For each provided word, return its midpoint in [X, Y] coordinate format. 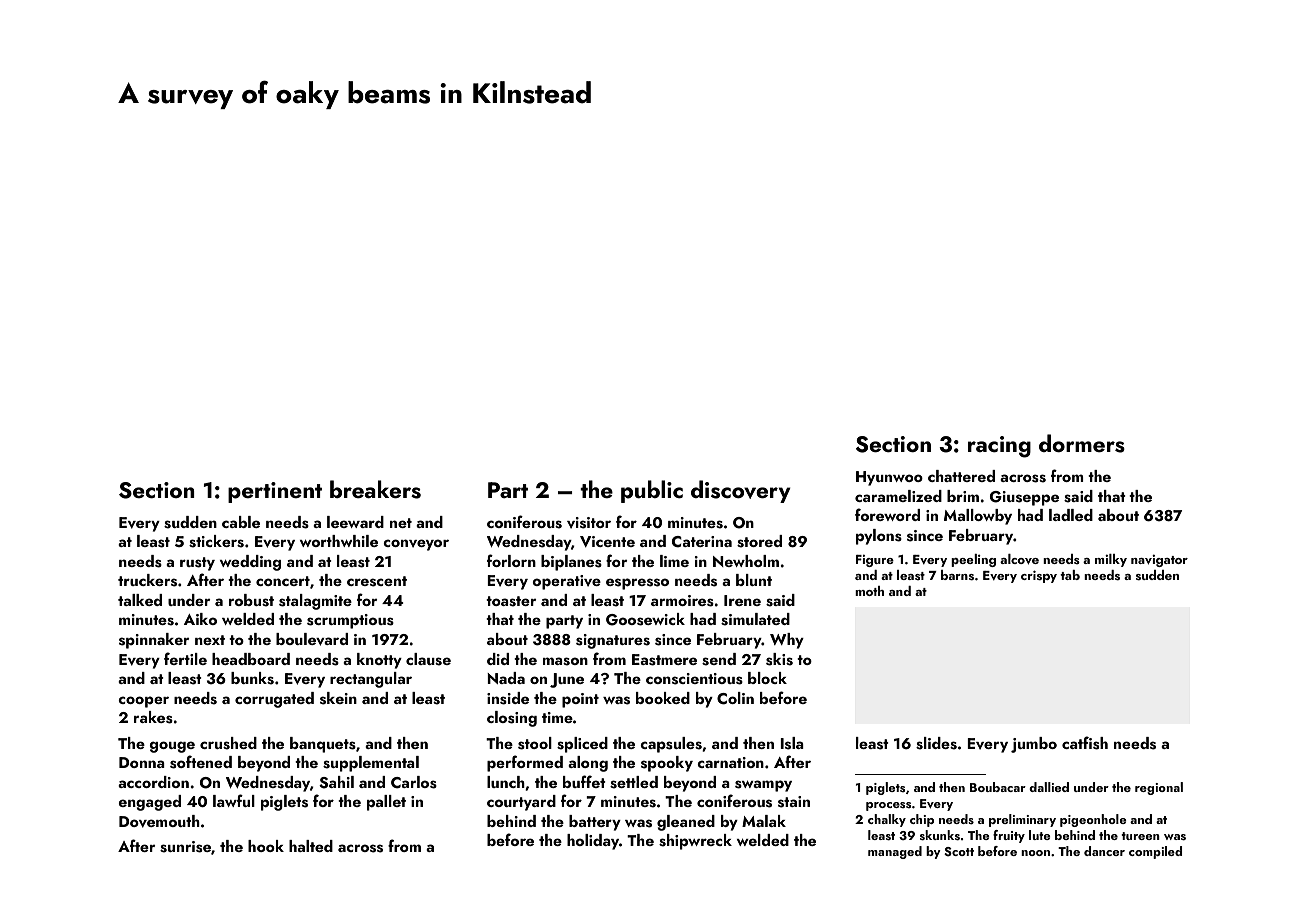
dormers [1082, 443]
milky [1111, 560]
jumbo [1034, 745]
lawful [234, 800]
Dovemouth [159, 821]
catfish [1085, 743]
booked [663, 698]
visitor [589, 523]
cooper [143, 702]
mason [565, 661]
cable [241, 522]
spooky [667, 764]
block [767, 678]
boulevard [312, 639]
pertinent [275, 492]
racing [999, 447]
